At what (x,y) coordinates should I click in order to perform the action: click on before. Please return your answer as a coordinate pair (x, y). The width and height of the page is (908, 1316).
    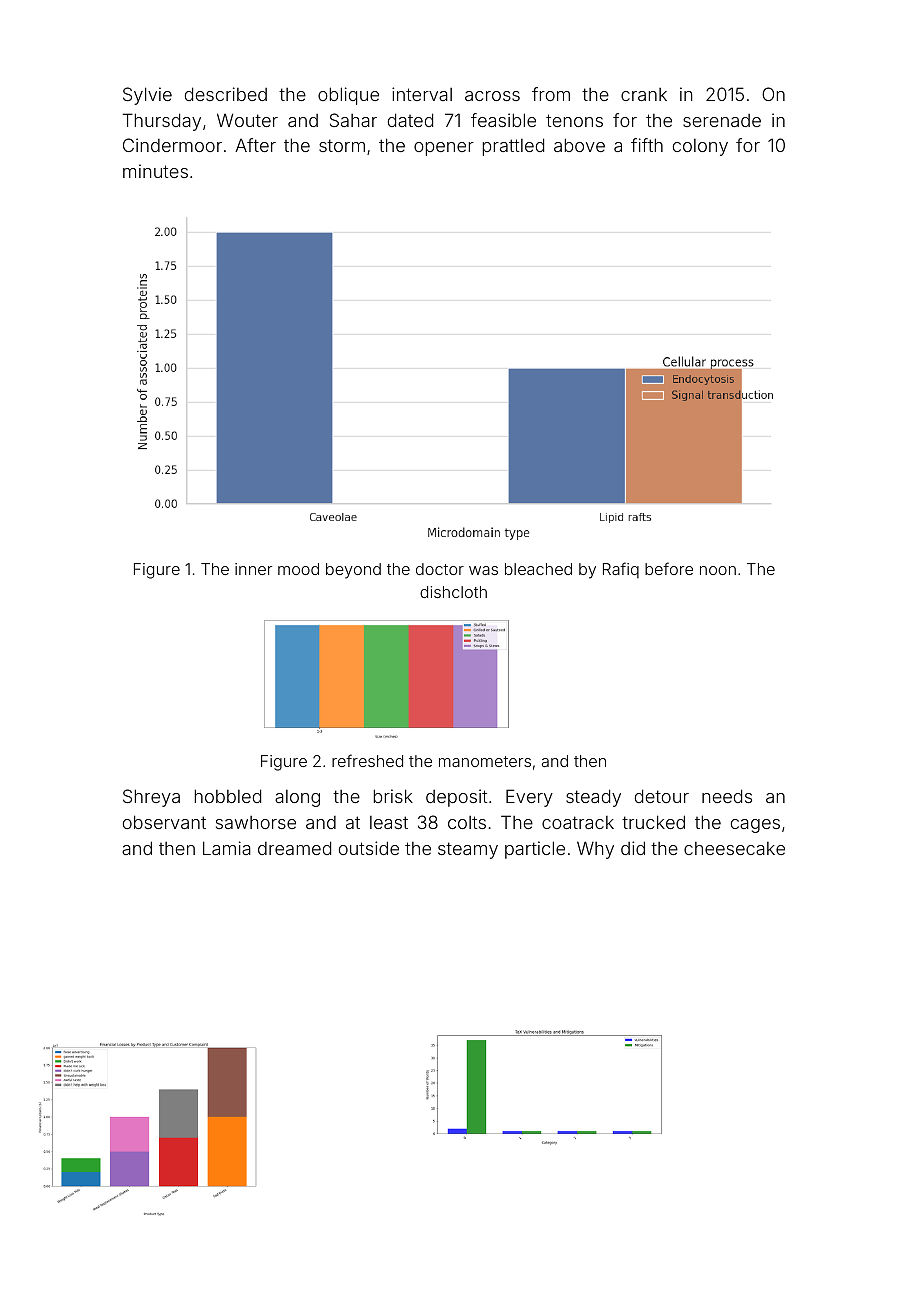
    Looking at the image, I should click on (669, 568).
